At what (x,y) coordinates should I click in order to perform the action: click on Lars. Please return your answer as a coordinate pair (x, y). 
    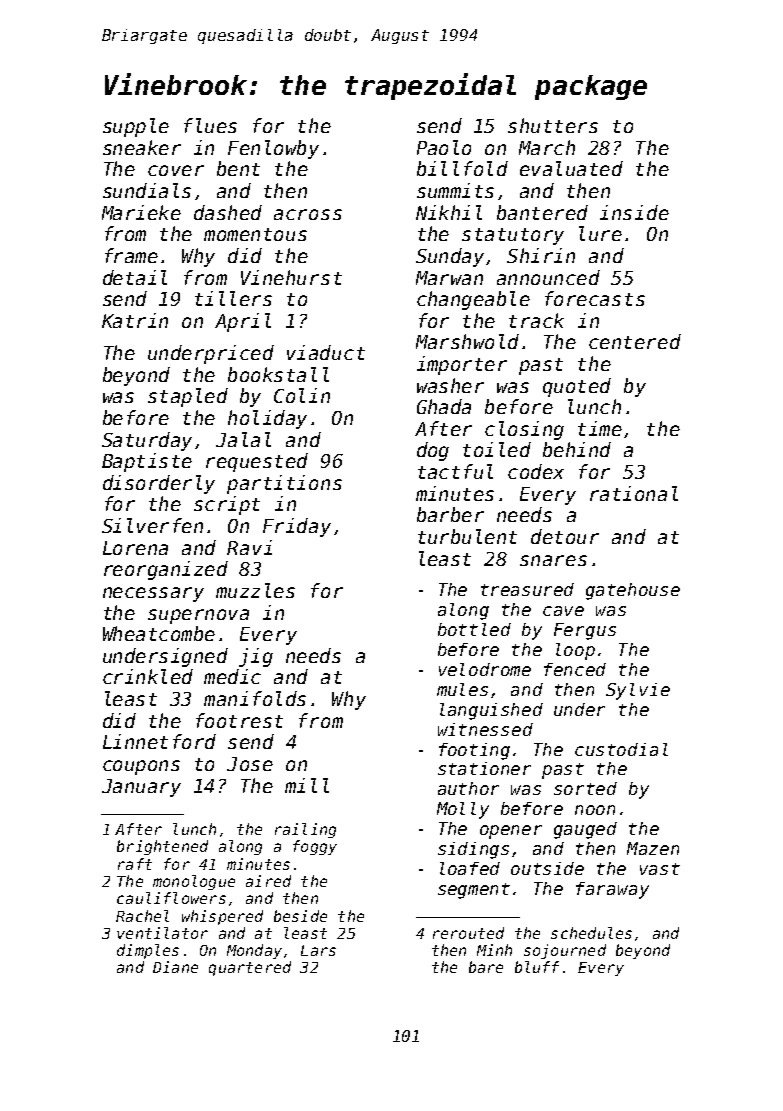
    Looking at the image, I should click on (318, 950).
